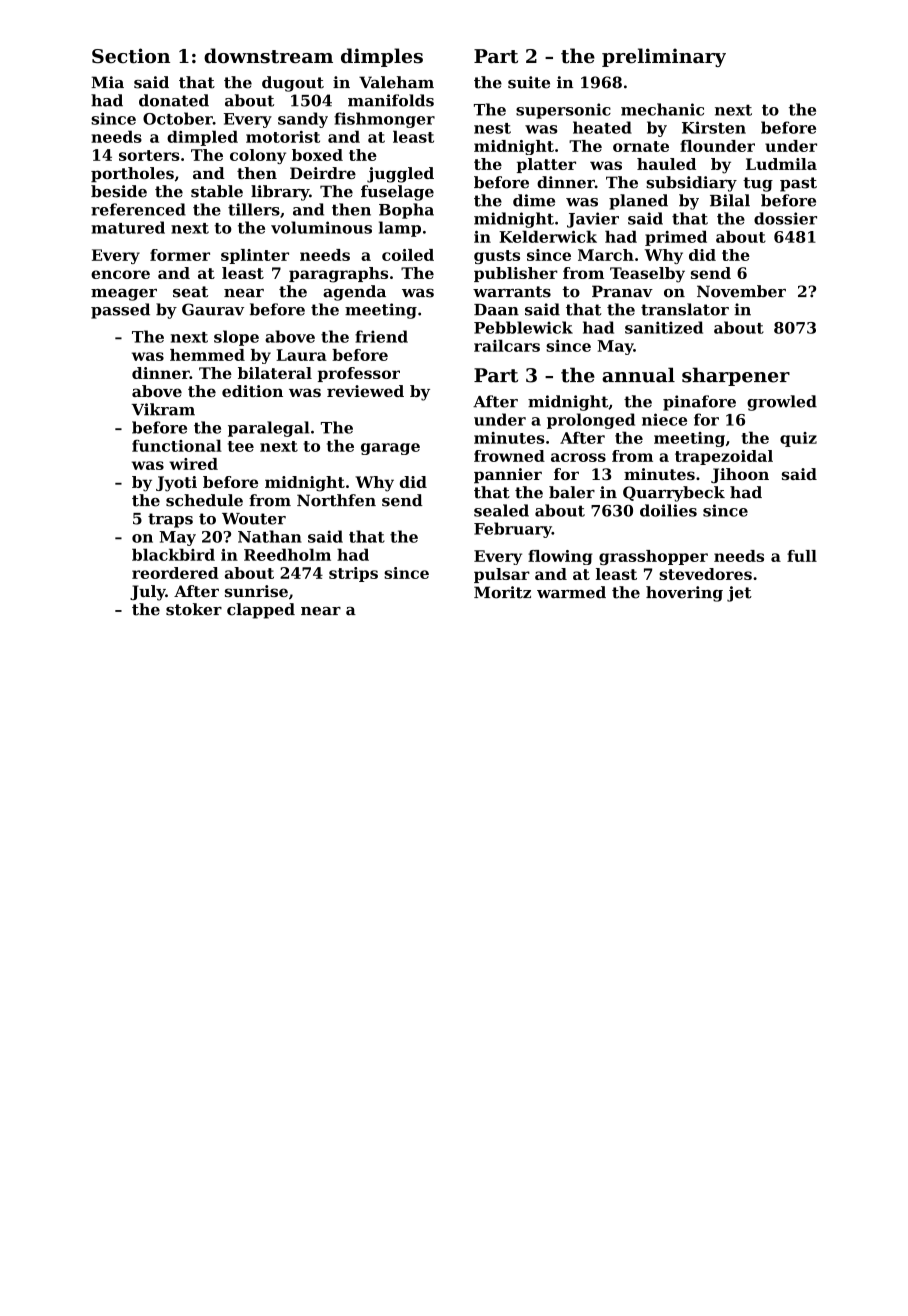 This page has width=908, height=1316. What do you see at coordinates (268, 56) in the page?
I see `downstream` at bounding box center [268, 56].
